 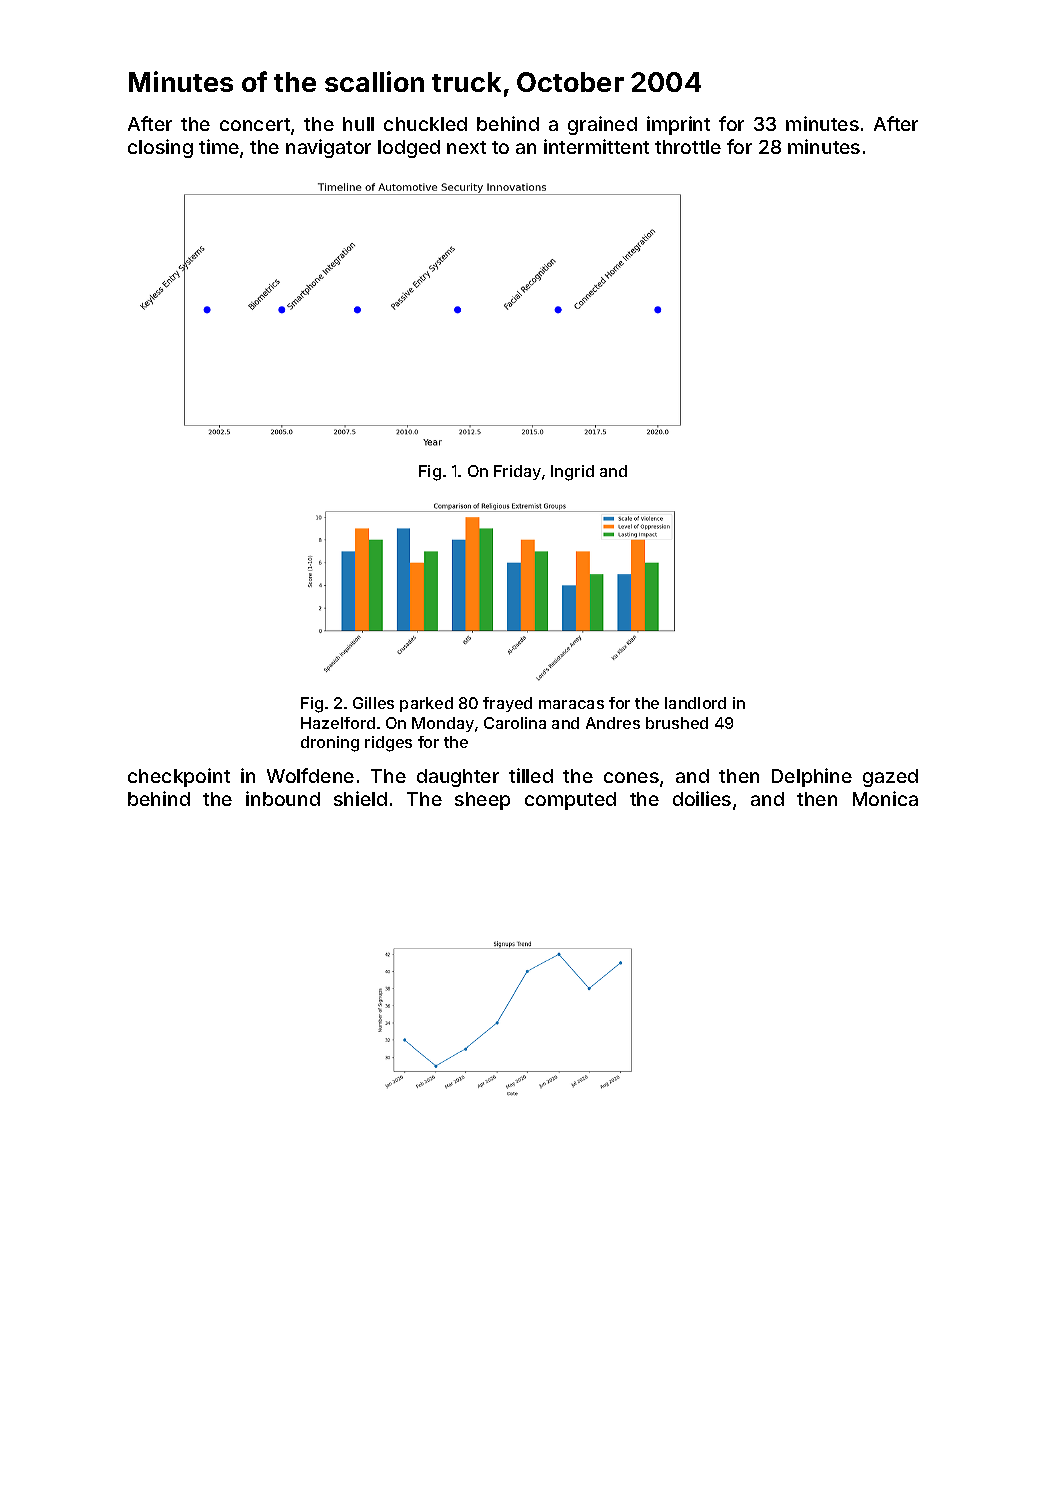 What do you see at coordinates (360, 798) in the image?
I see `shield` at bounding box center [360, 798].
